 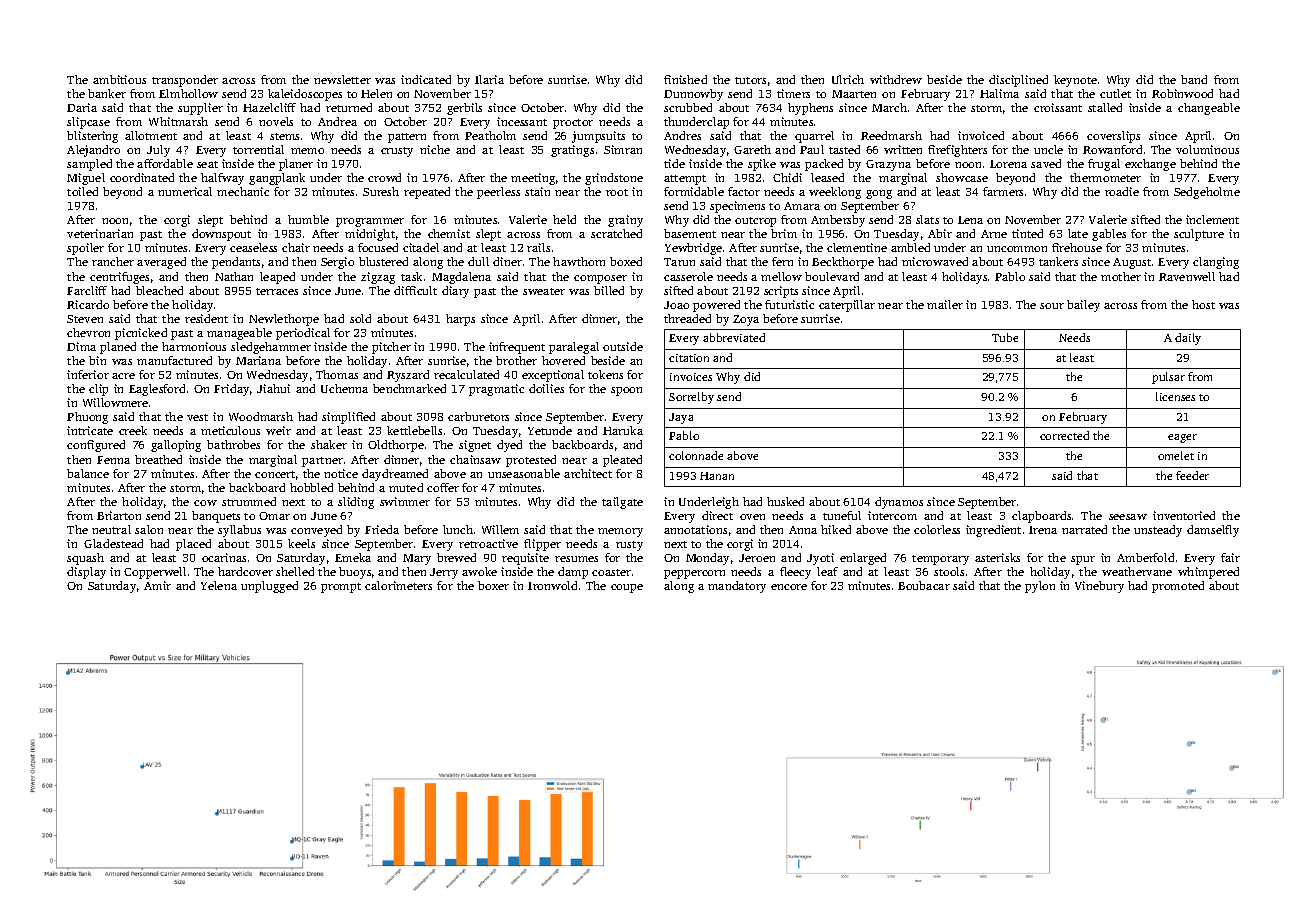 What do you see at coordinates (785, 501) in the document?
I see `husked` at bounding box center [785, 501].
